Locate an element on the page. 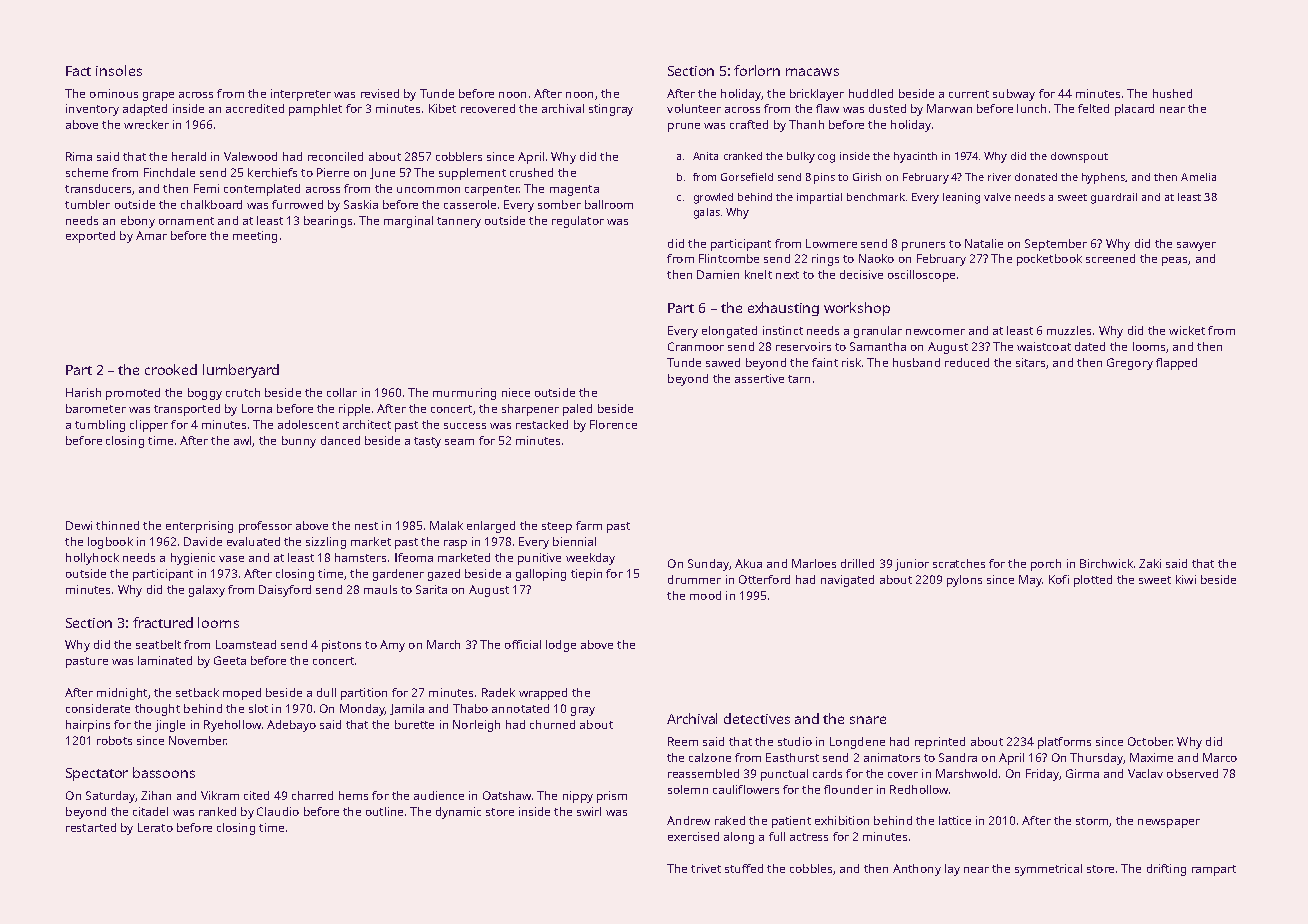  Amelia is located at coordinates (1198, 177).
